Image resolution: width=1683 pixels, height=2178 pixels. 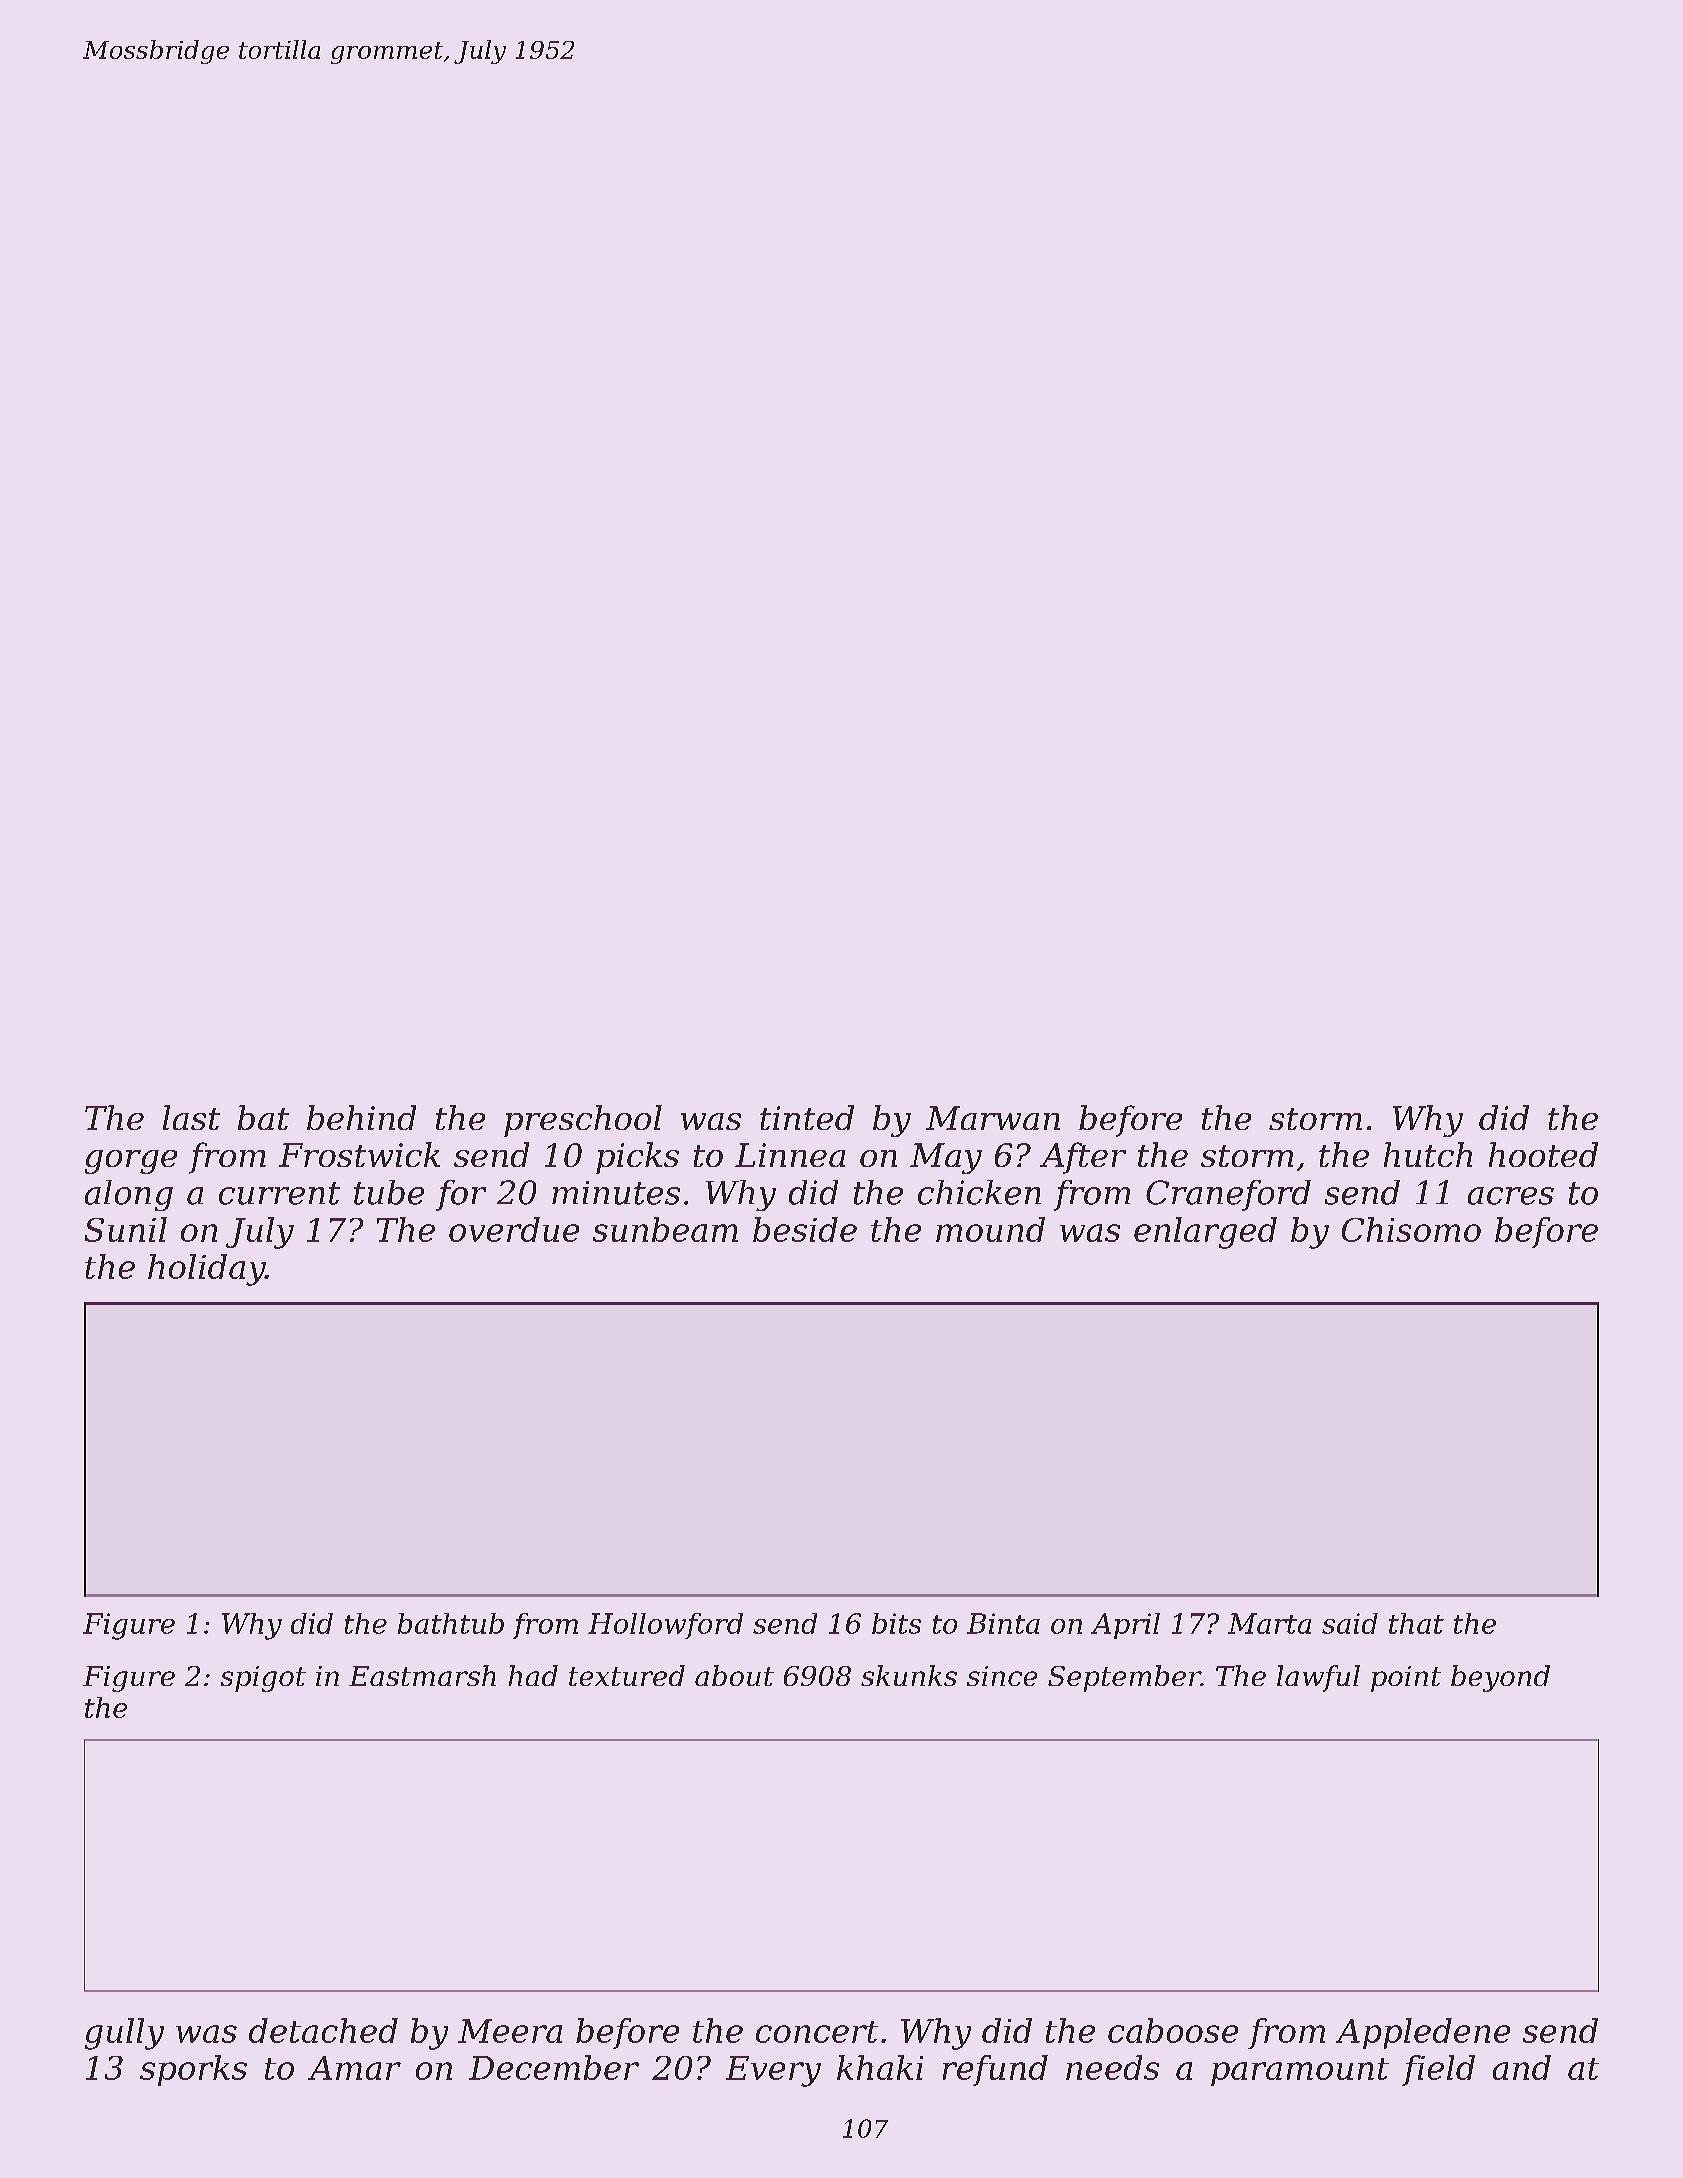 I want to click on Appledene, so click(x=1423, y=2033).
